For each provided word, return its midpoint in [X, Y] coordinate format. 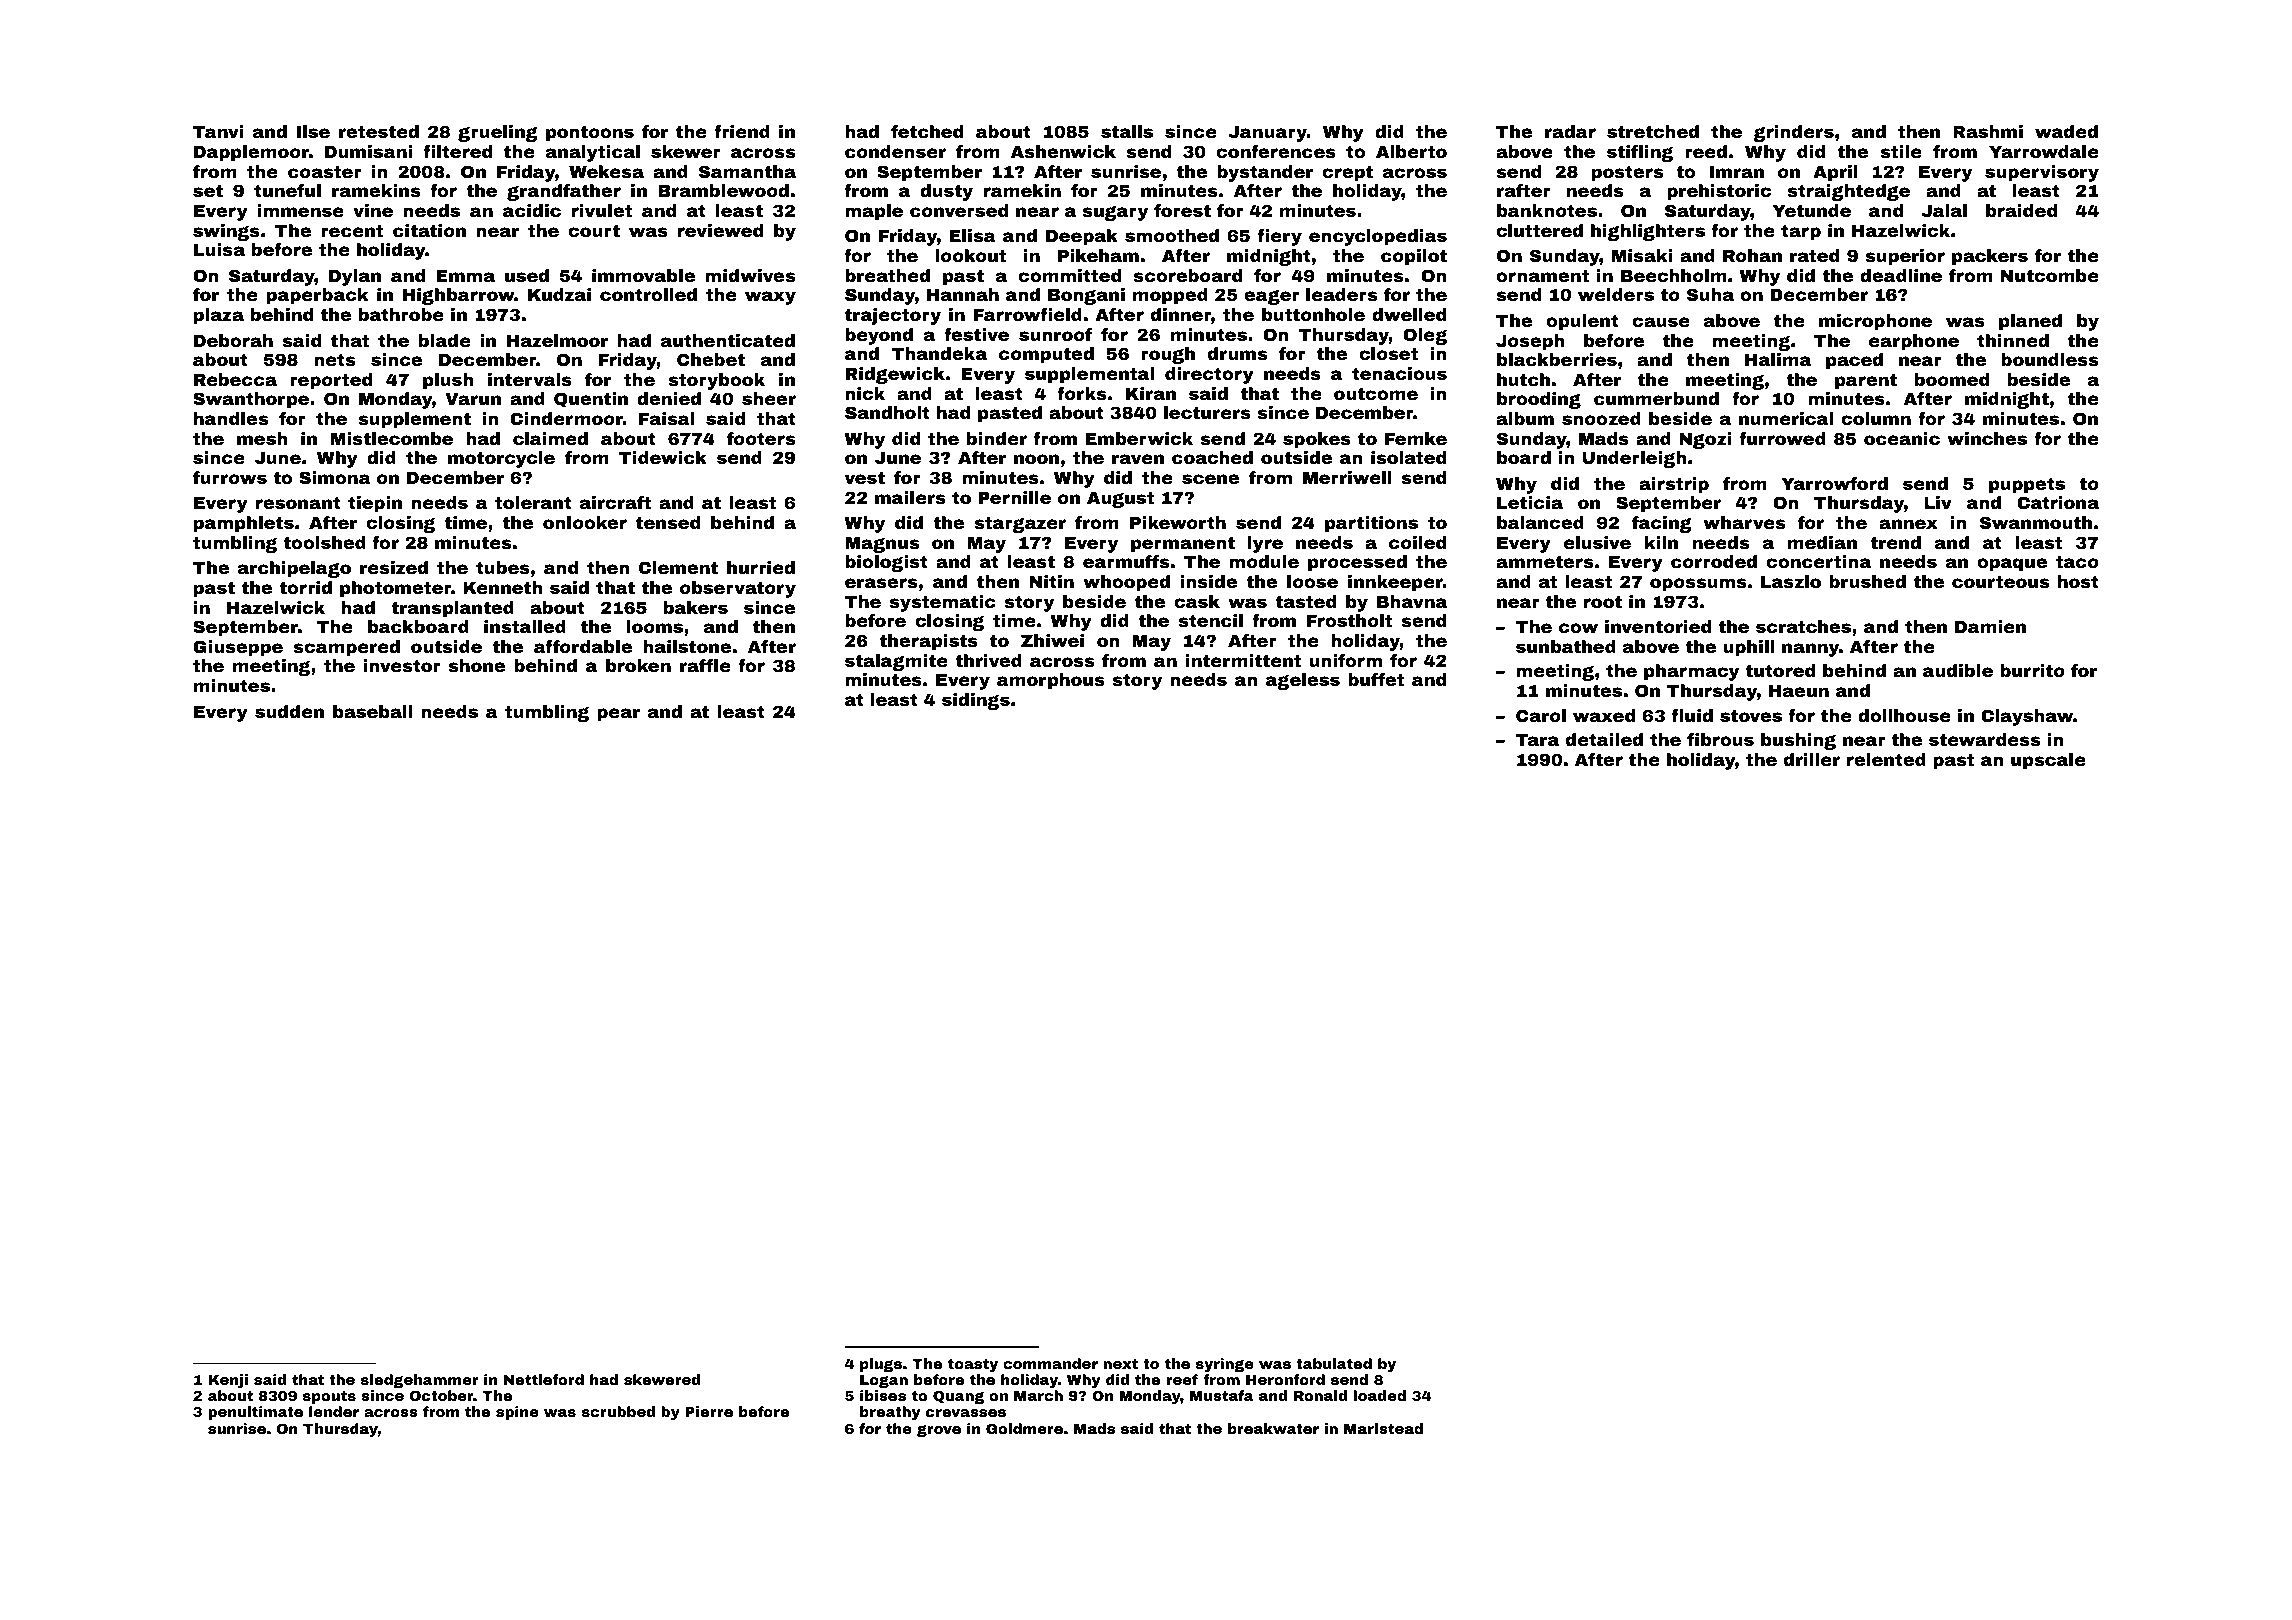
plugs [881, 1365]
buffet [1376, 679]
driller [1812, 759]
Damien [1990, 626]
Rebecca [235, 379]
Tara [1537, 740]
